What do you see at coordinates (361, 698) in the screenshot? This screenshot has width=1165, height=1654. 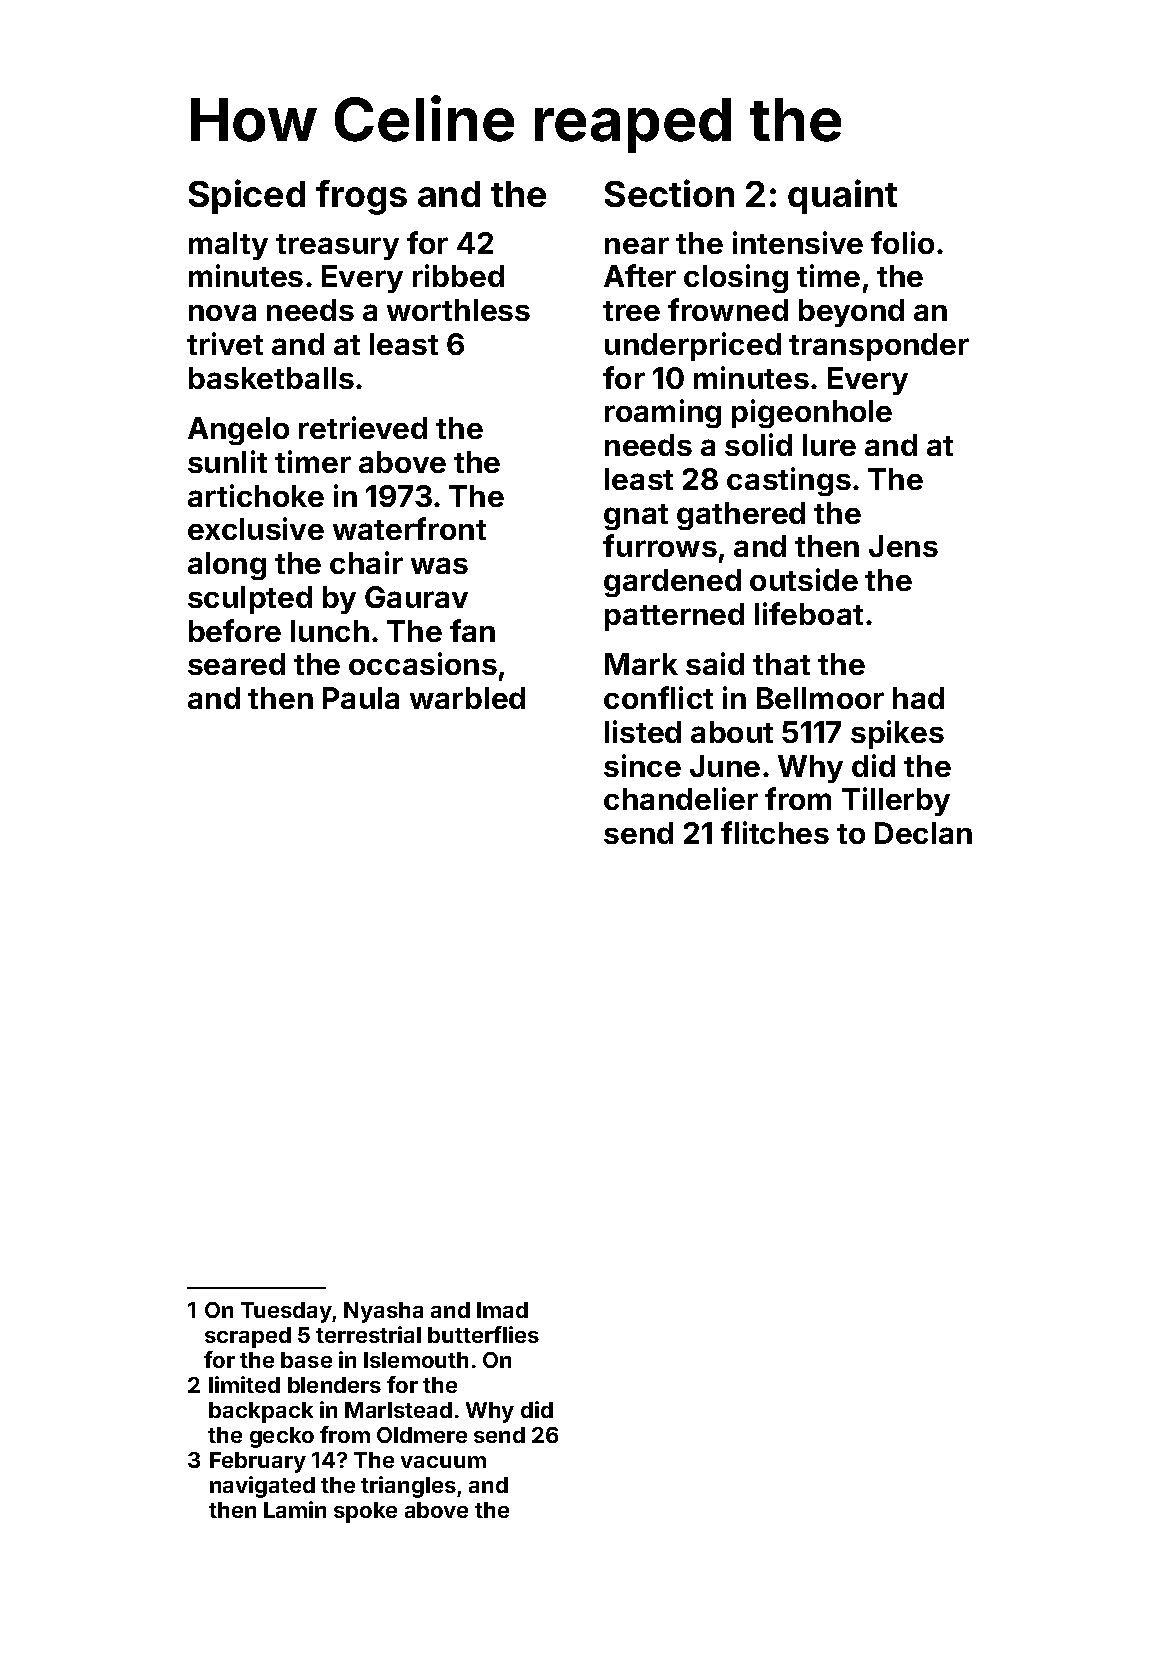 I see `Paula` at bounding box center [361, 698].
